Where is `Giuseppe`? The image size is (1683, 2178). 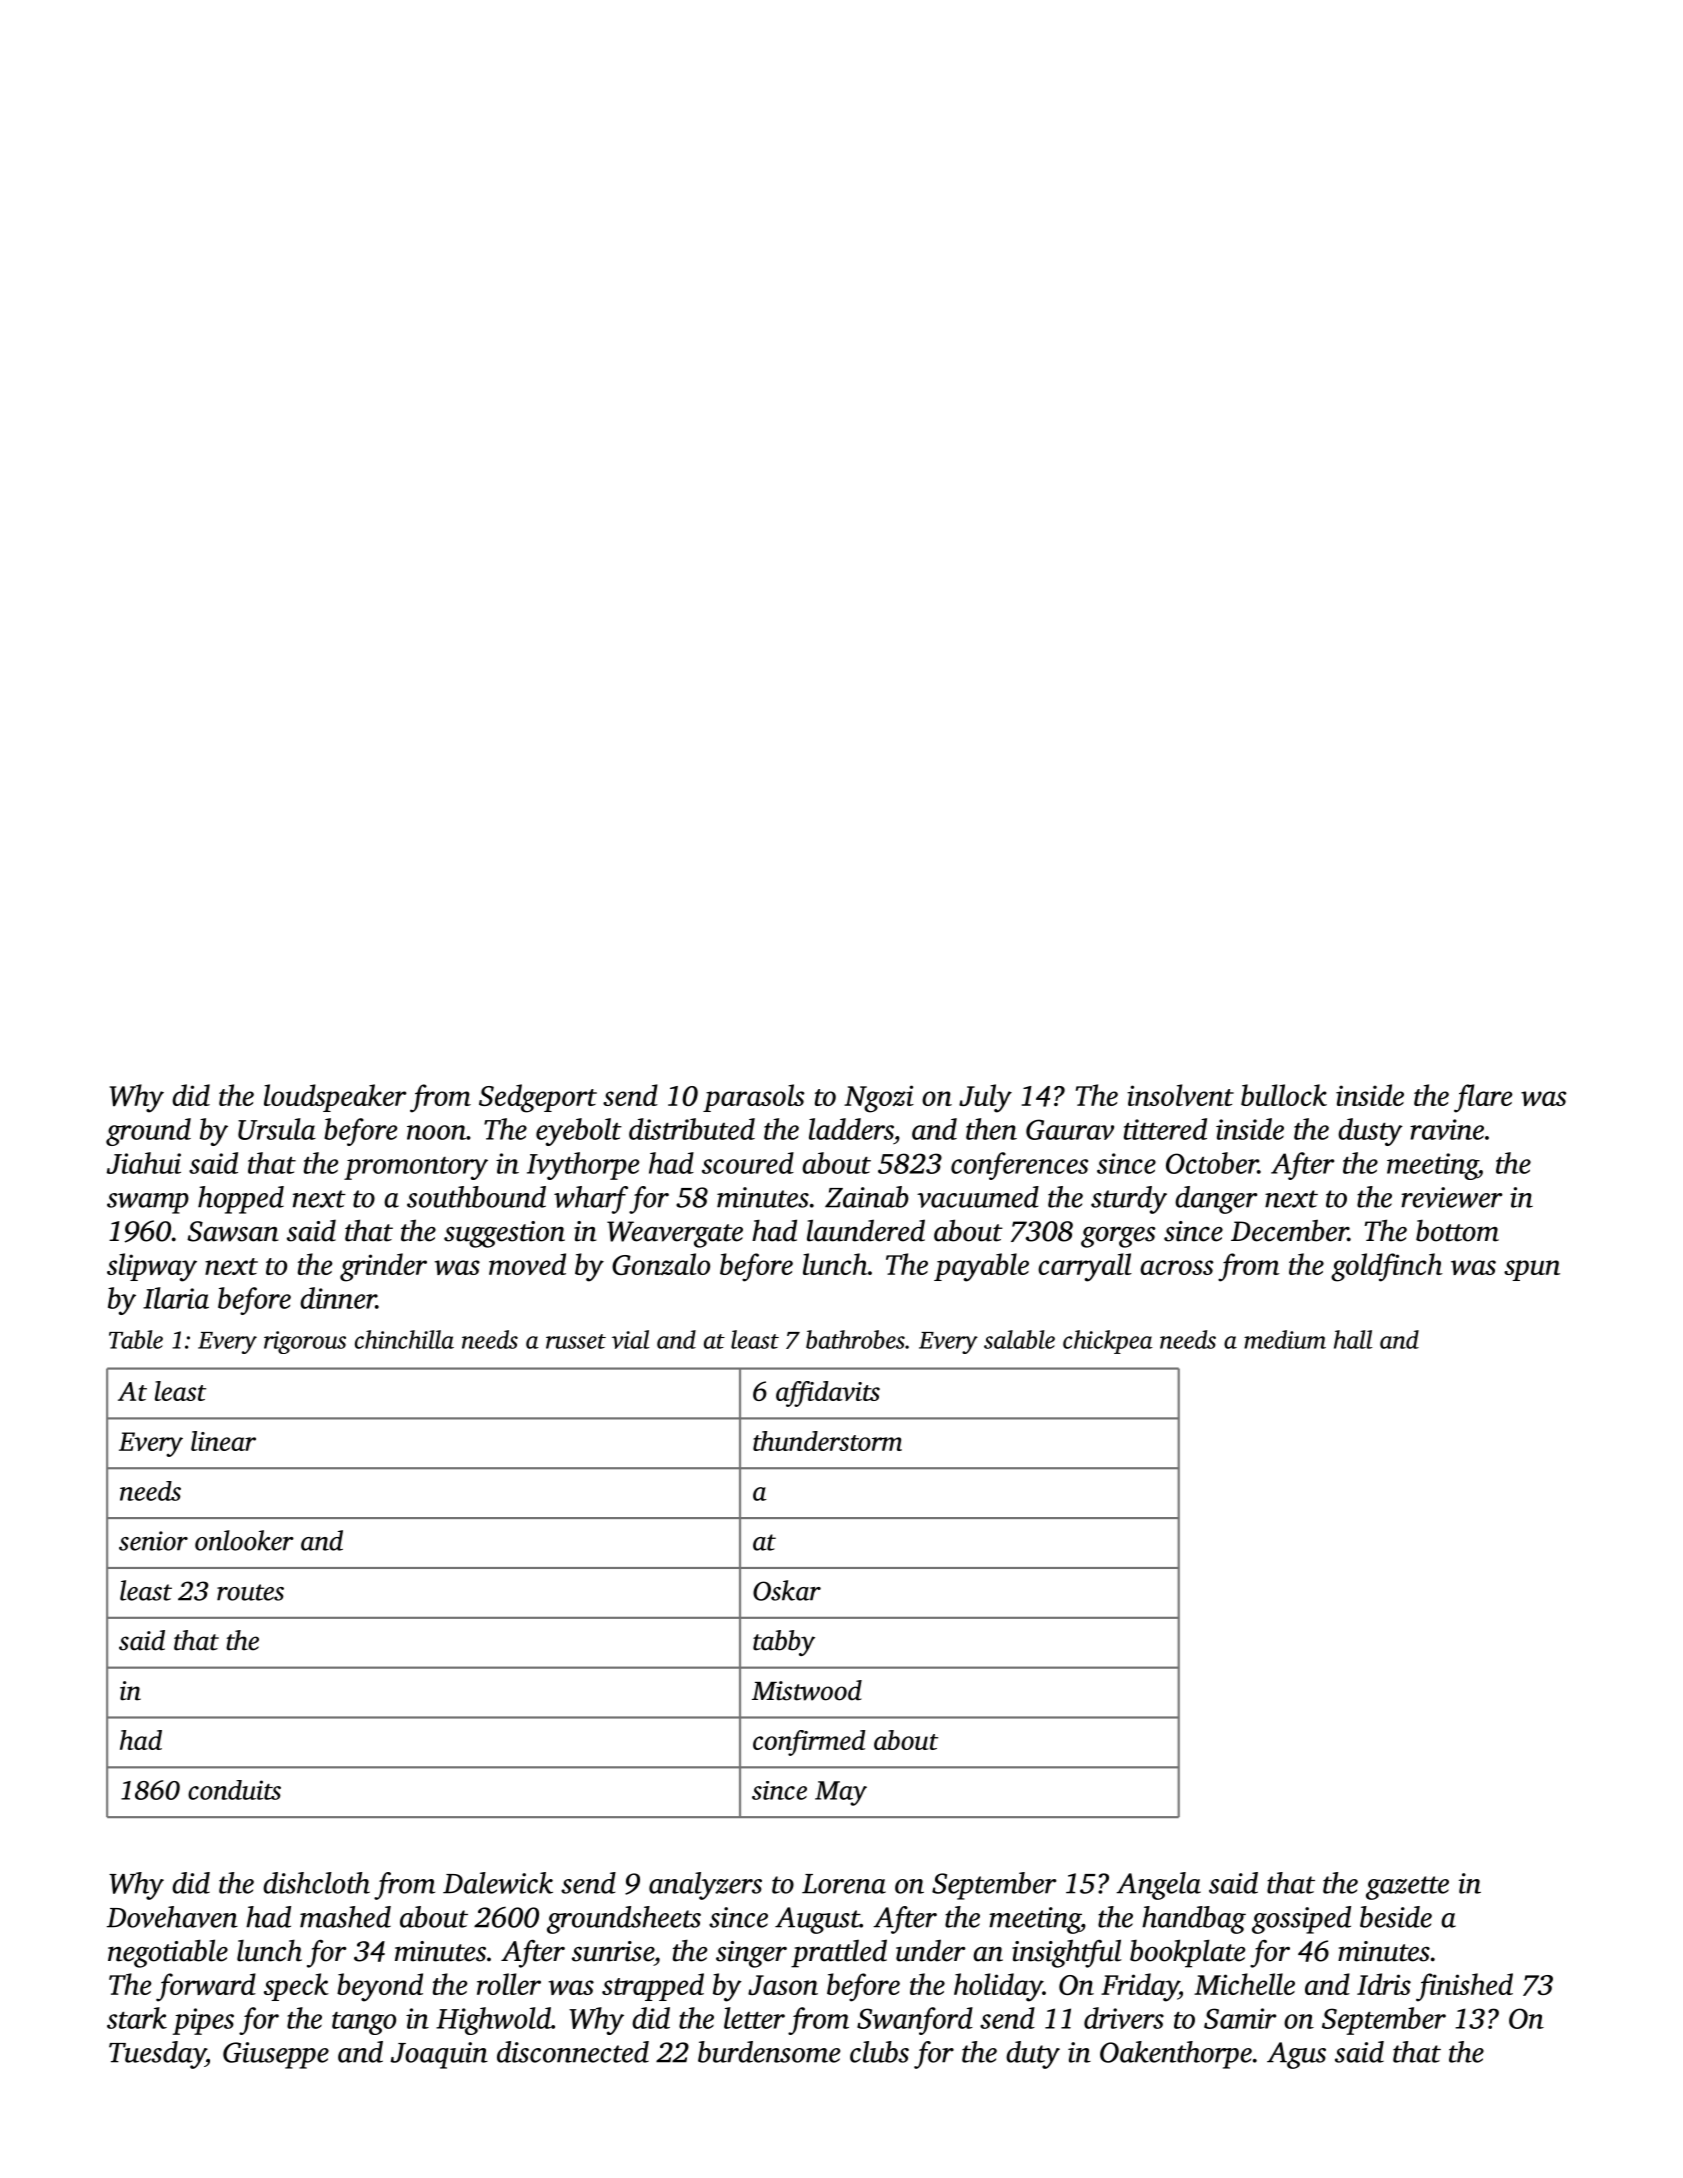
Giuseppe is located at coordinates (276, 2055).
